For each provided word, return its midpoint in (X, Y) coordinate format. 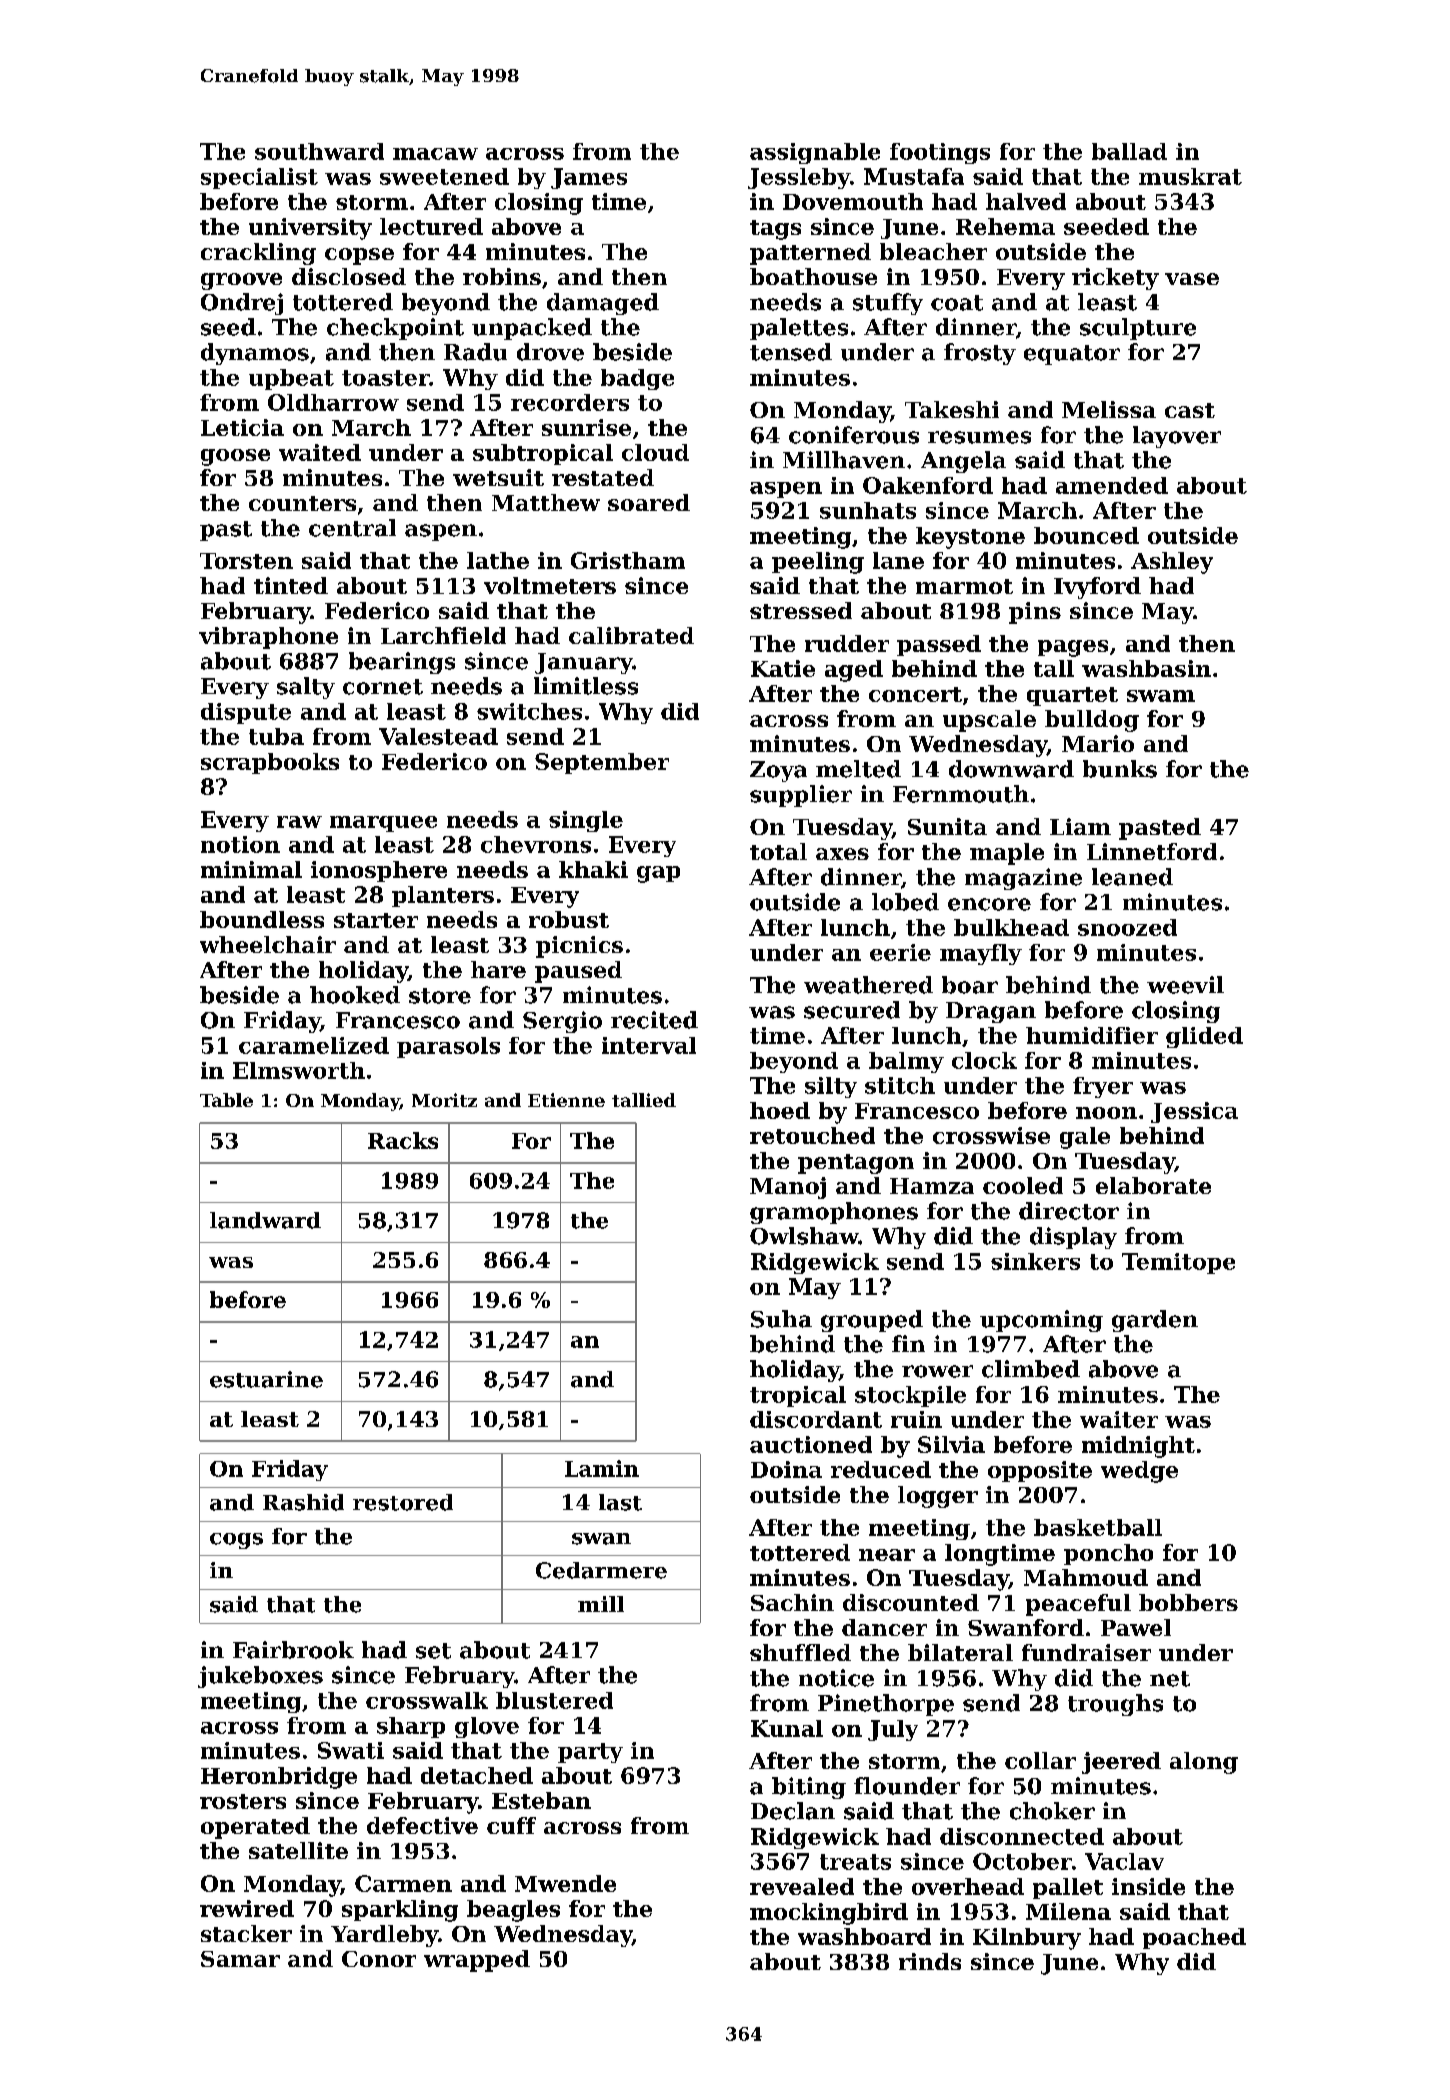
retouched (812, 1135)
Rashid (303, 1502)
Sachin (792, 1602)
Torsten (246, 561)
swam (1161, 696)
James (589, 178)
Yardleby (384, 1936)
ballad (1129, 151)
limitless (586, 686)
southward (319, 151)
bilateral (960, 1652)
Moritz (444, 1100)
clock (984, 1060)
